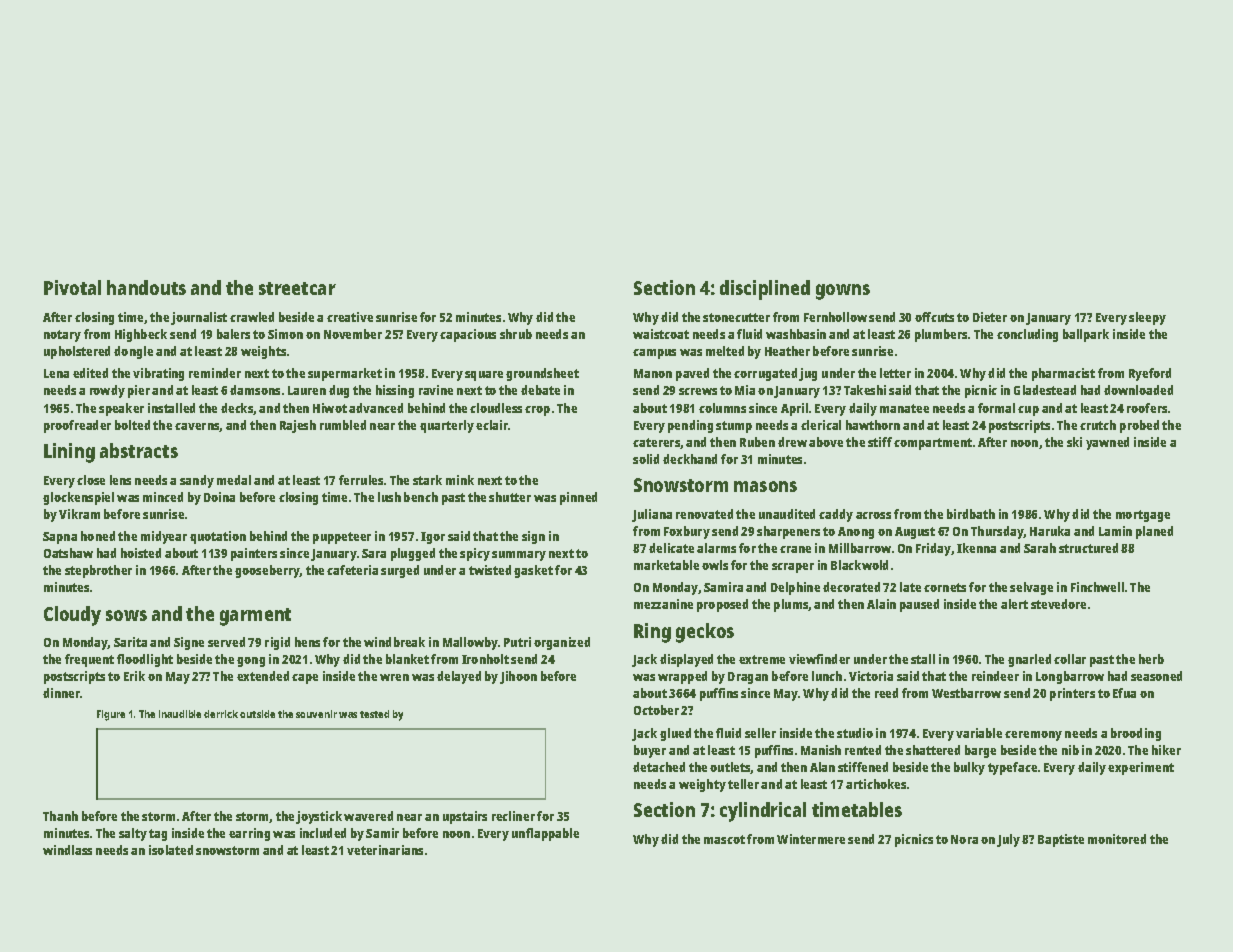  I want to click on July, so click(1008, 840).
